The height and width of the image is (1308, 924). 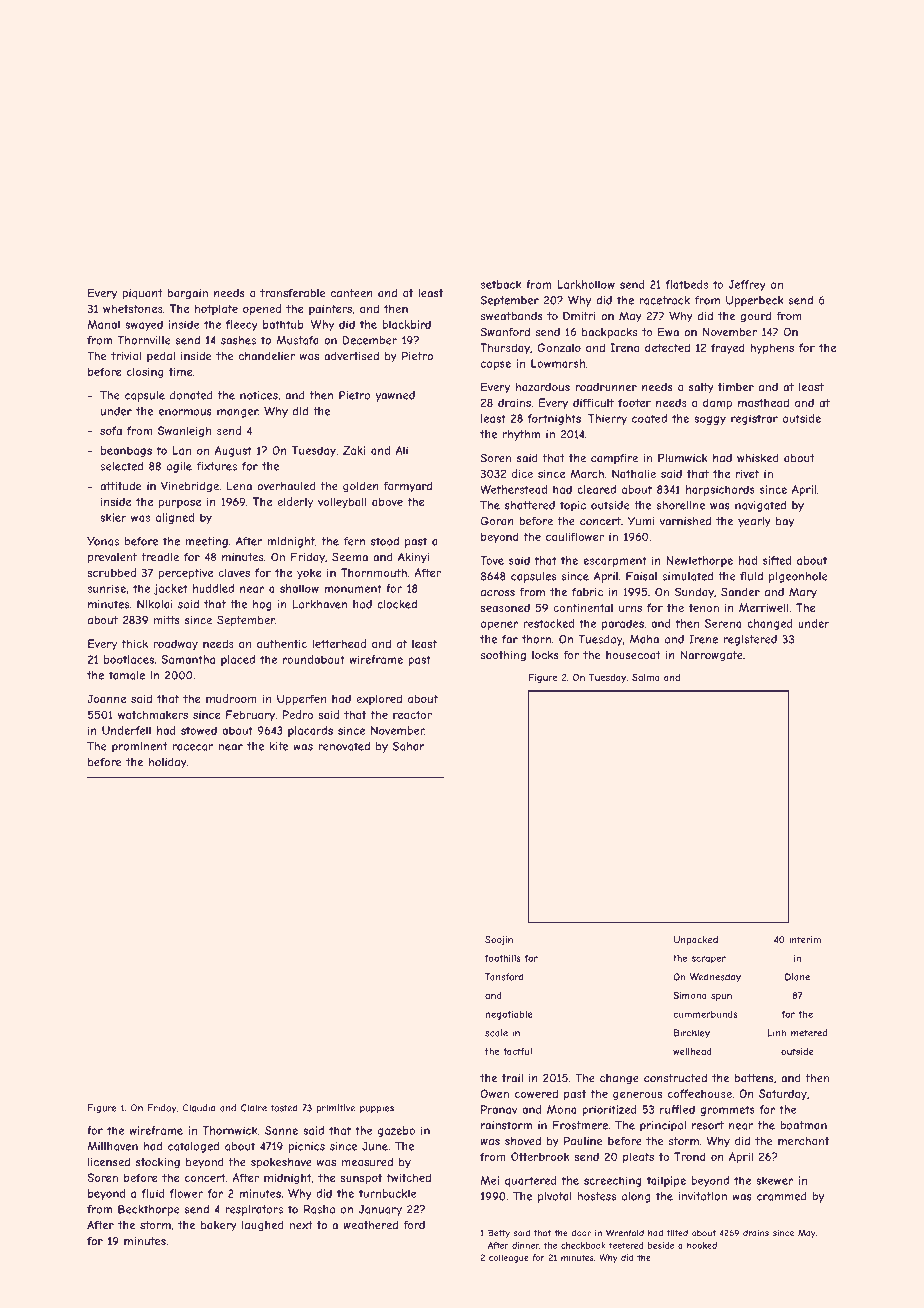 I want to click on colleague, so click(x=509, y=1258).
